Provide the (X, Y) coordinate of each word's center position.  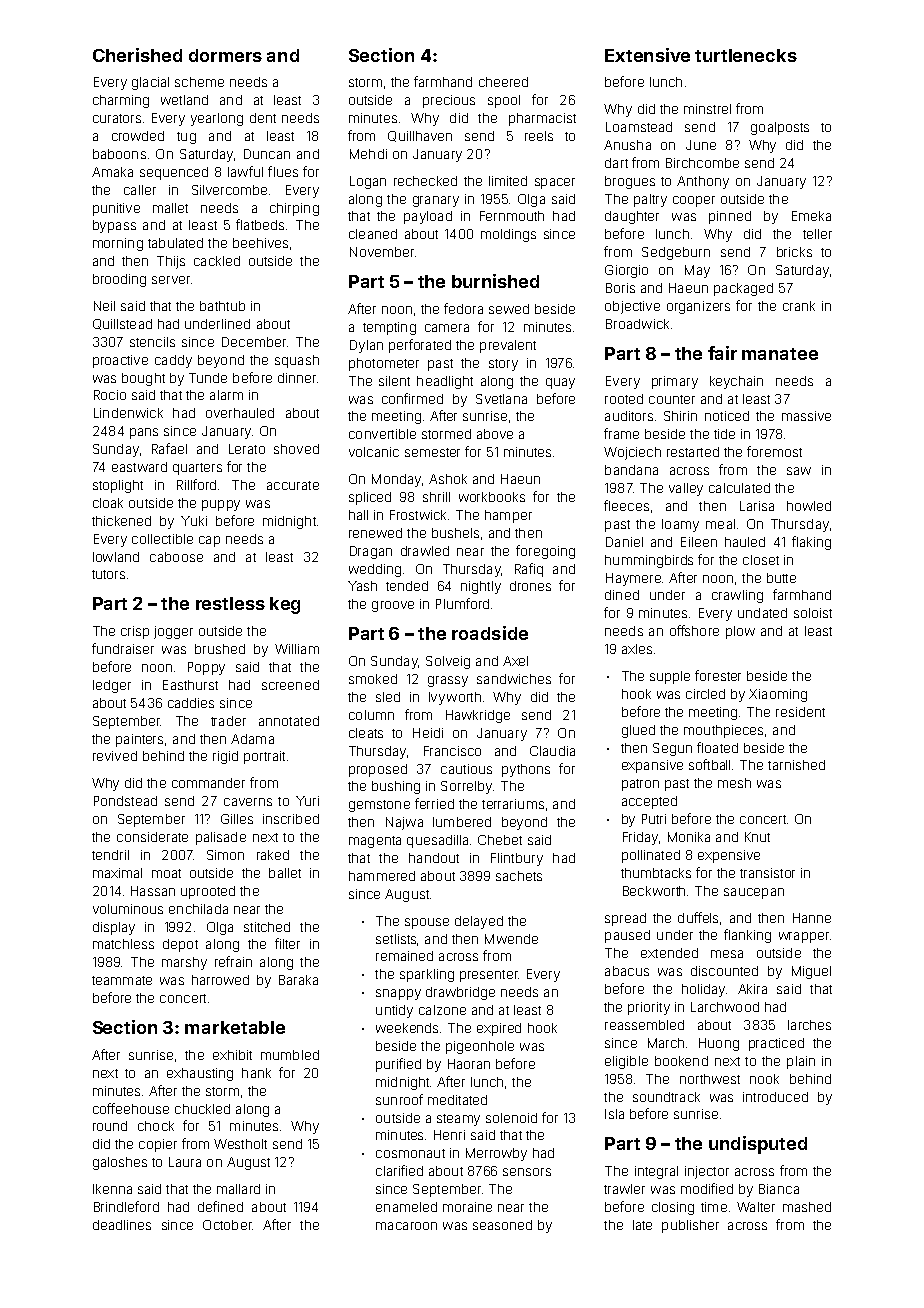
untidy (394, 1011)
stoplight (118, 486)
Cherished (137, 55)
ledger (112, 686)
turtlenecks (746, 55)
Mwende (511, 939)
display (114, 928)
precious (449, 101)
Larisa (757, 506)
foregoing (545, 552)
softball (709, 764)
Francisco (452, 751)
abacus (627, 971)
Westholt (240, 1144)
